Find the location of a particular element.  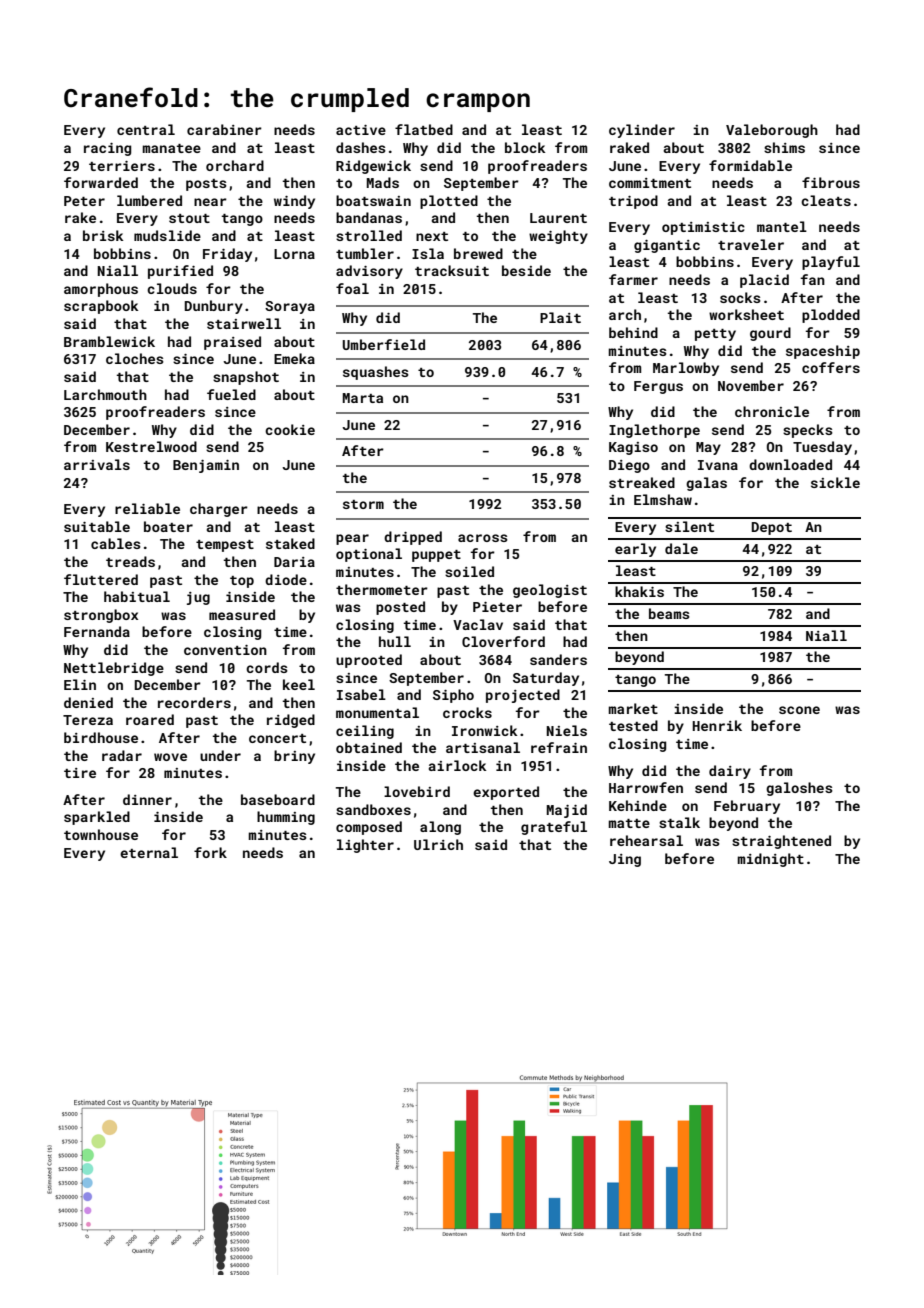

grateful is located at coordinates (554, 828).
